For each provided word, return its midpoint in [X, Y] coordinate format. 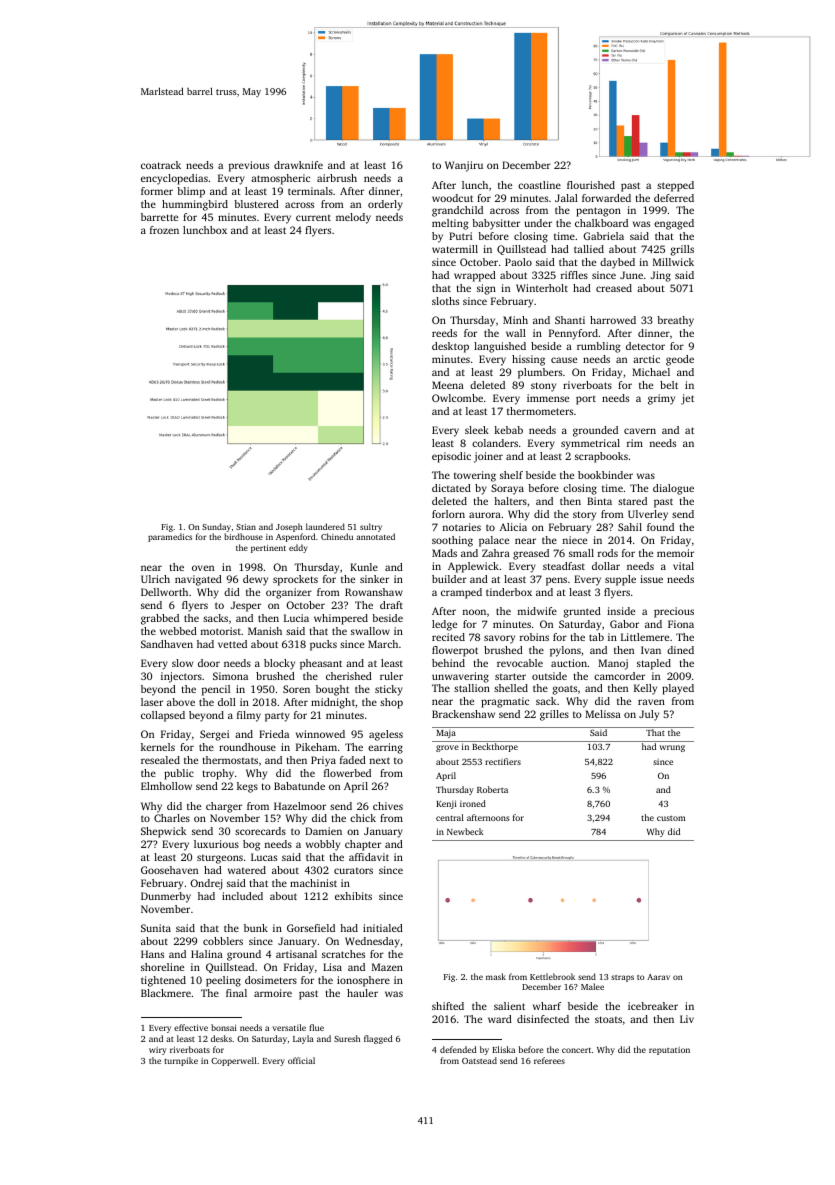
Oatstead [479, 1060]
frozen [164, 230]
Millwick [673, 262]
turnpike [181, 1061]
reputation [669, 1051]
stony [543, 387]
